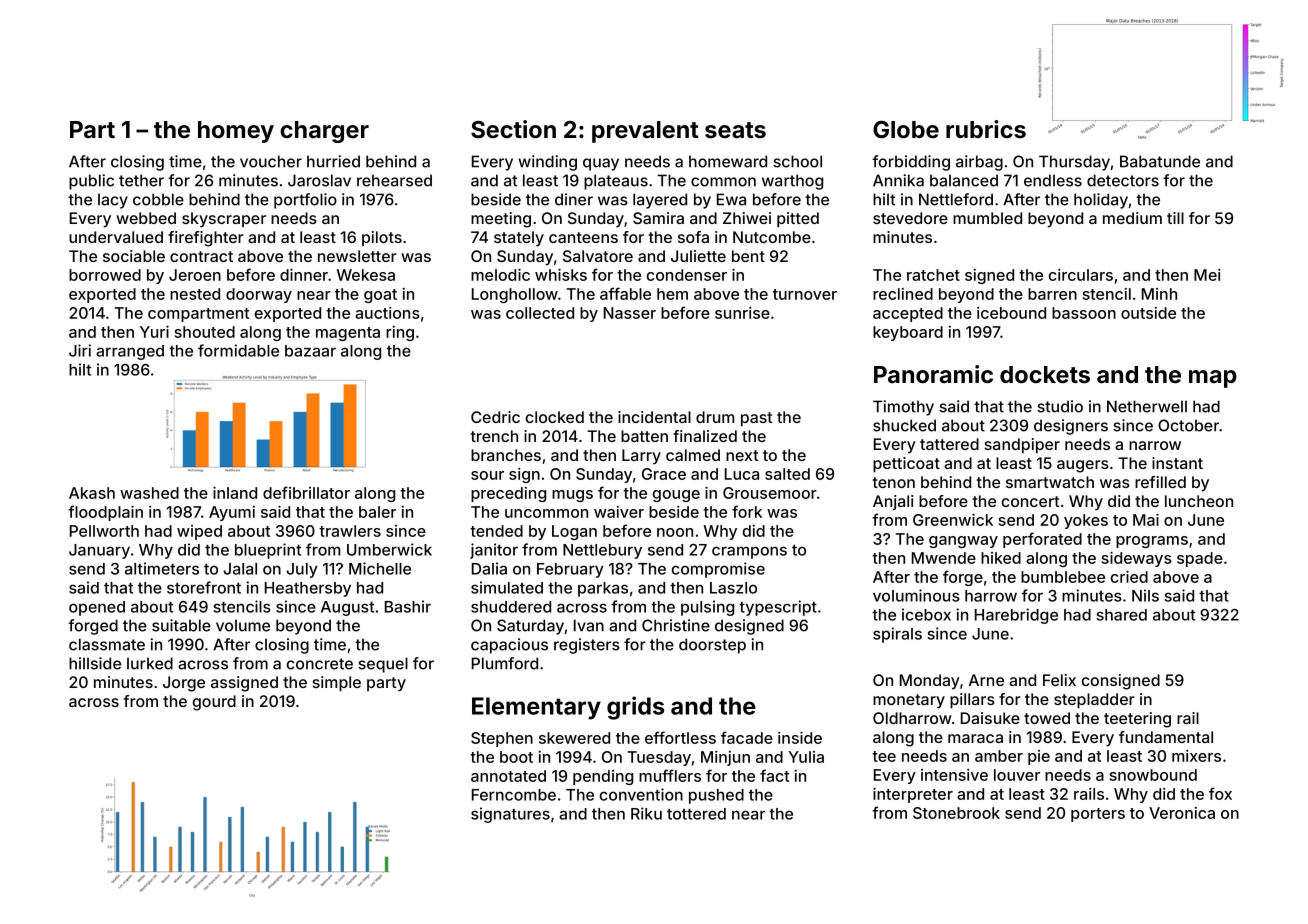 The width and height of the screenshot is (1308, 924). I want to click on gourd, so click(214, 703).
